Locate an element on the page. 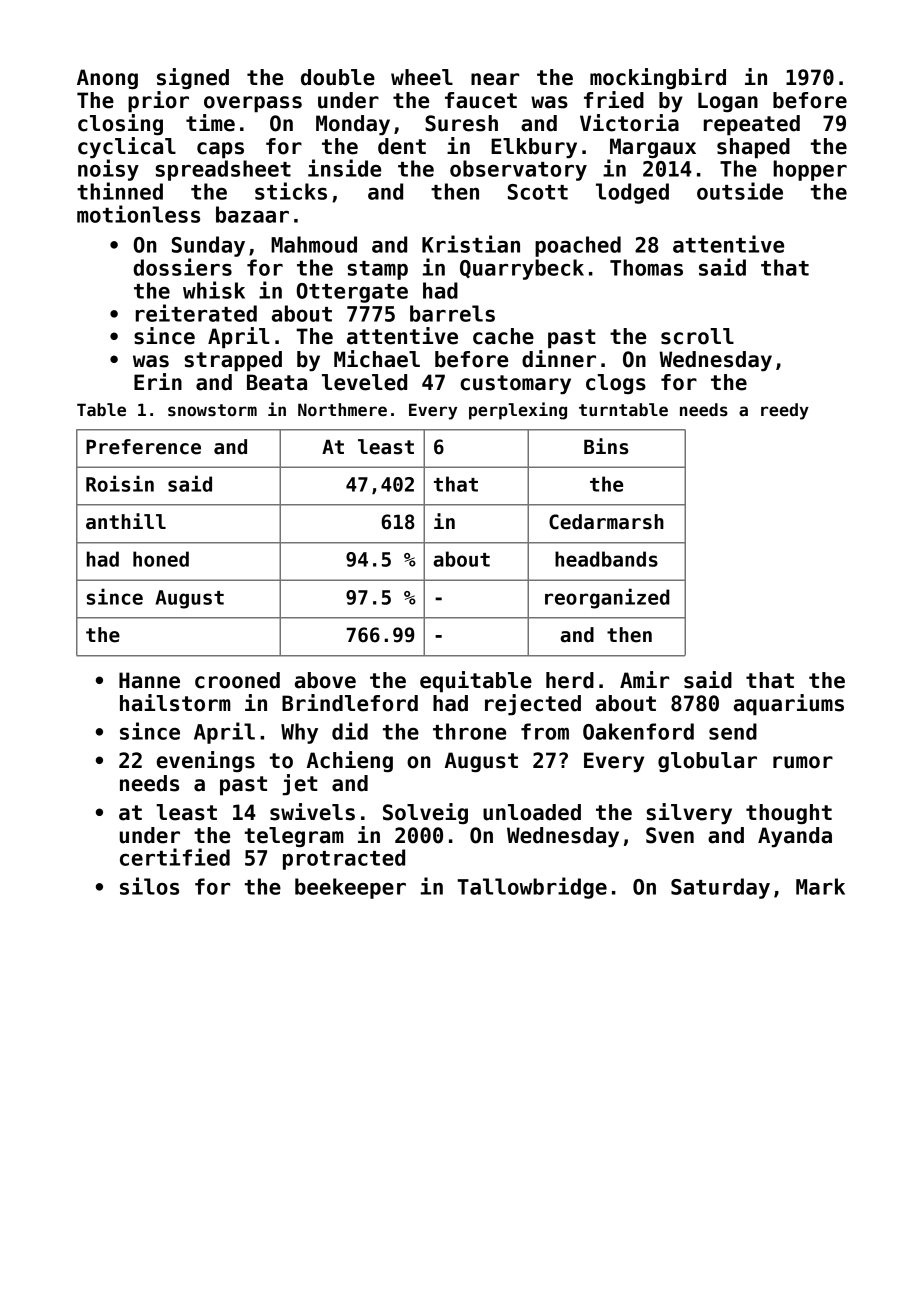 The image size is (924, 1314). certified is located at coordinates (175, 857).
